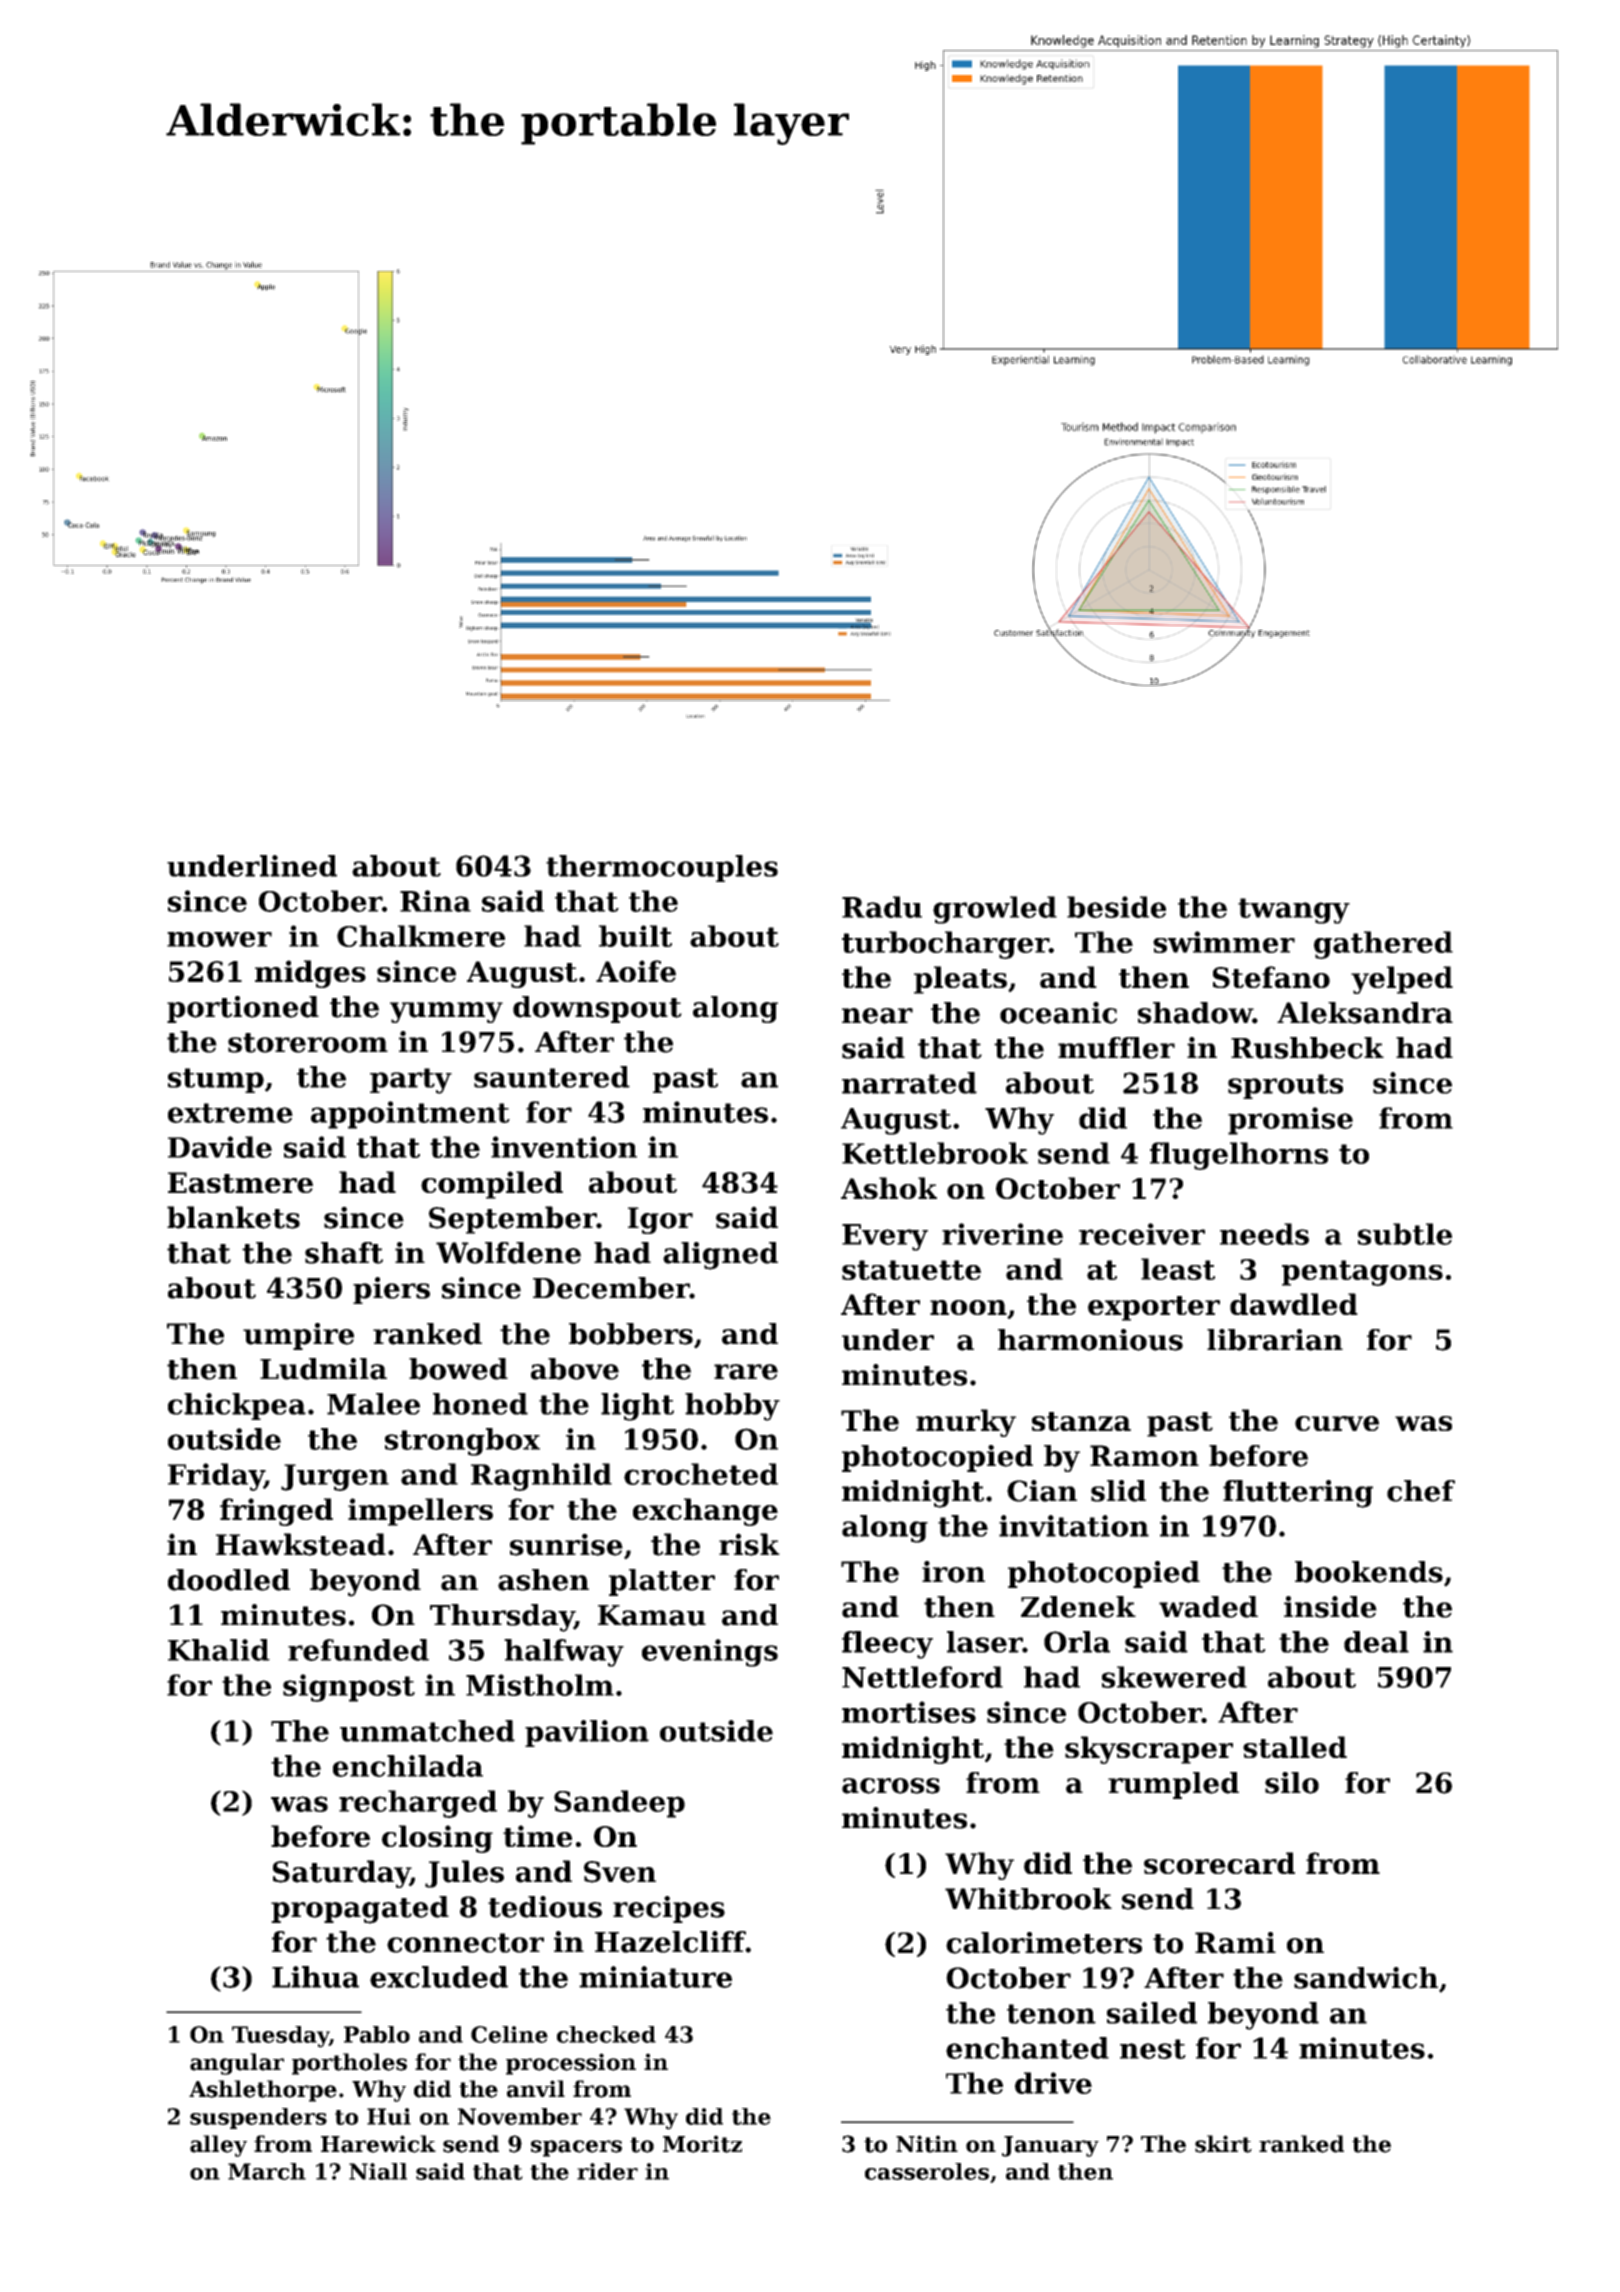 Image resolution: width=1620 pixels, height=2292 pixels. I want to click on Rina, so click(435, 901).
